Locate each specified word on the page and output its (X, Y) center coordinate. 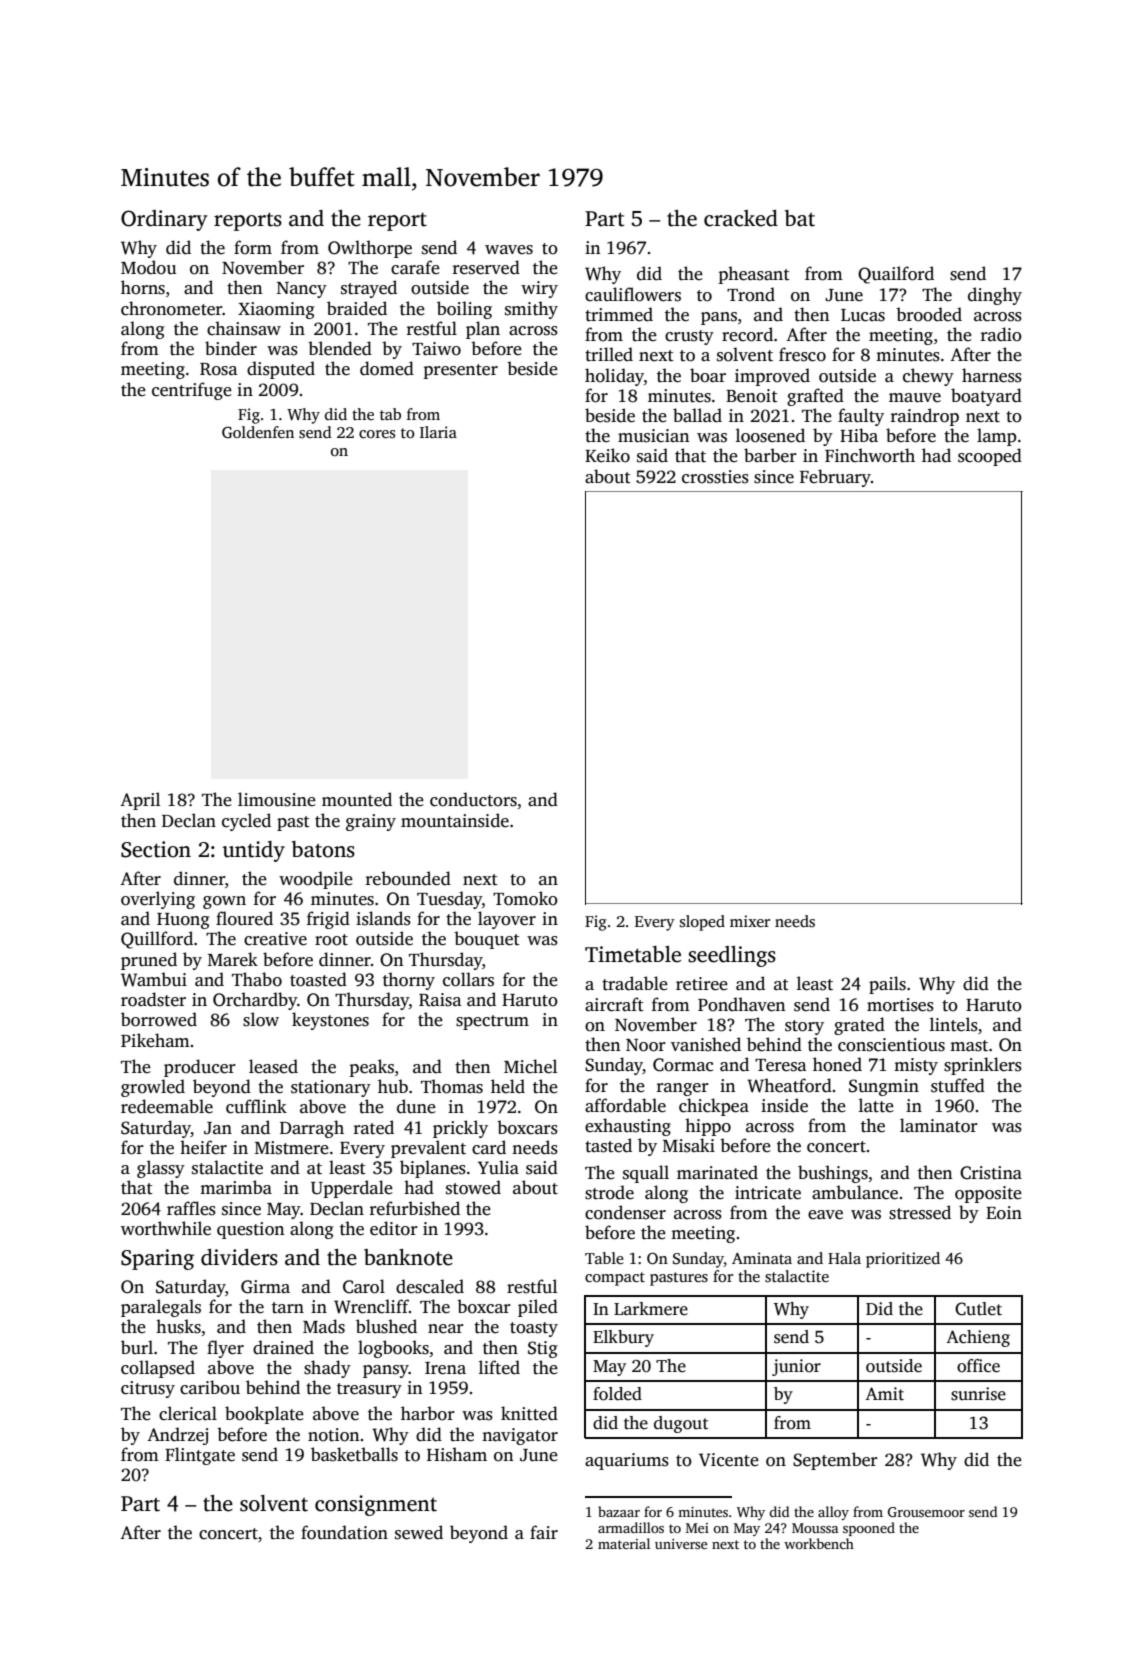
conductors (473, 799)
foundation (344, 1532)
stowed (473, 1187)
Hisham (457, 1454)
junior (796, 1367)
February (835, 478)
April (140, 801)
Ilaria (438, 432)
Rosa (218, 369)
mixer (750, 921)
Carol (364, 1286)
